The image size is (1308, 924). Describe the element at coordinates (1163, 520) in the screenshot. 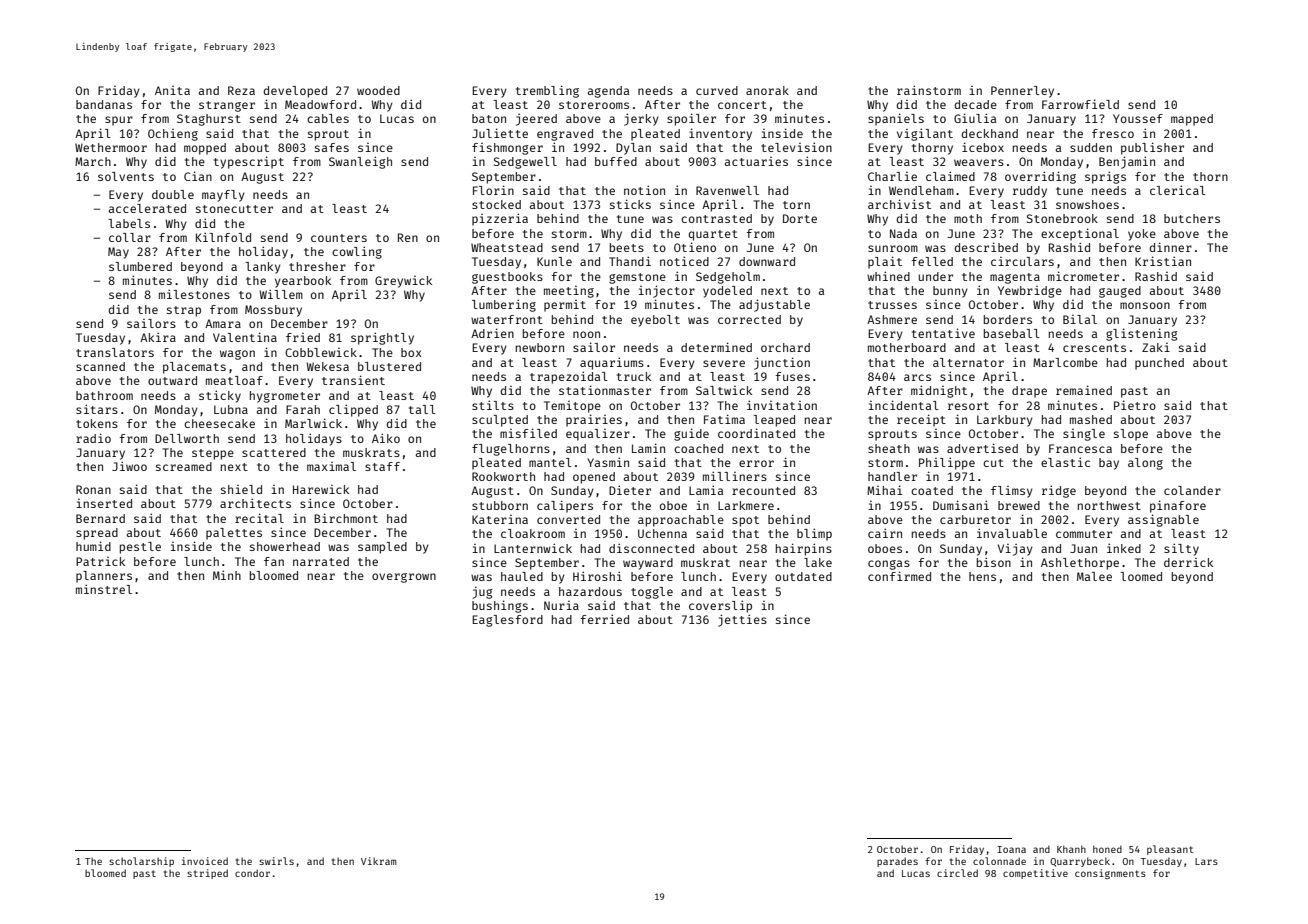

I see `assignable` at that location.
